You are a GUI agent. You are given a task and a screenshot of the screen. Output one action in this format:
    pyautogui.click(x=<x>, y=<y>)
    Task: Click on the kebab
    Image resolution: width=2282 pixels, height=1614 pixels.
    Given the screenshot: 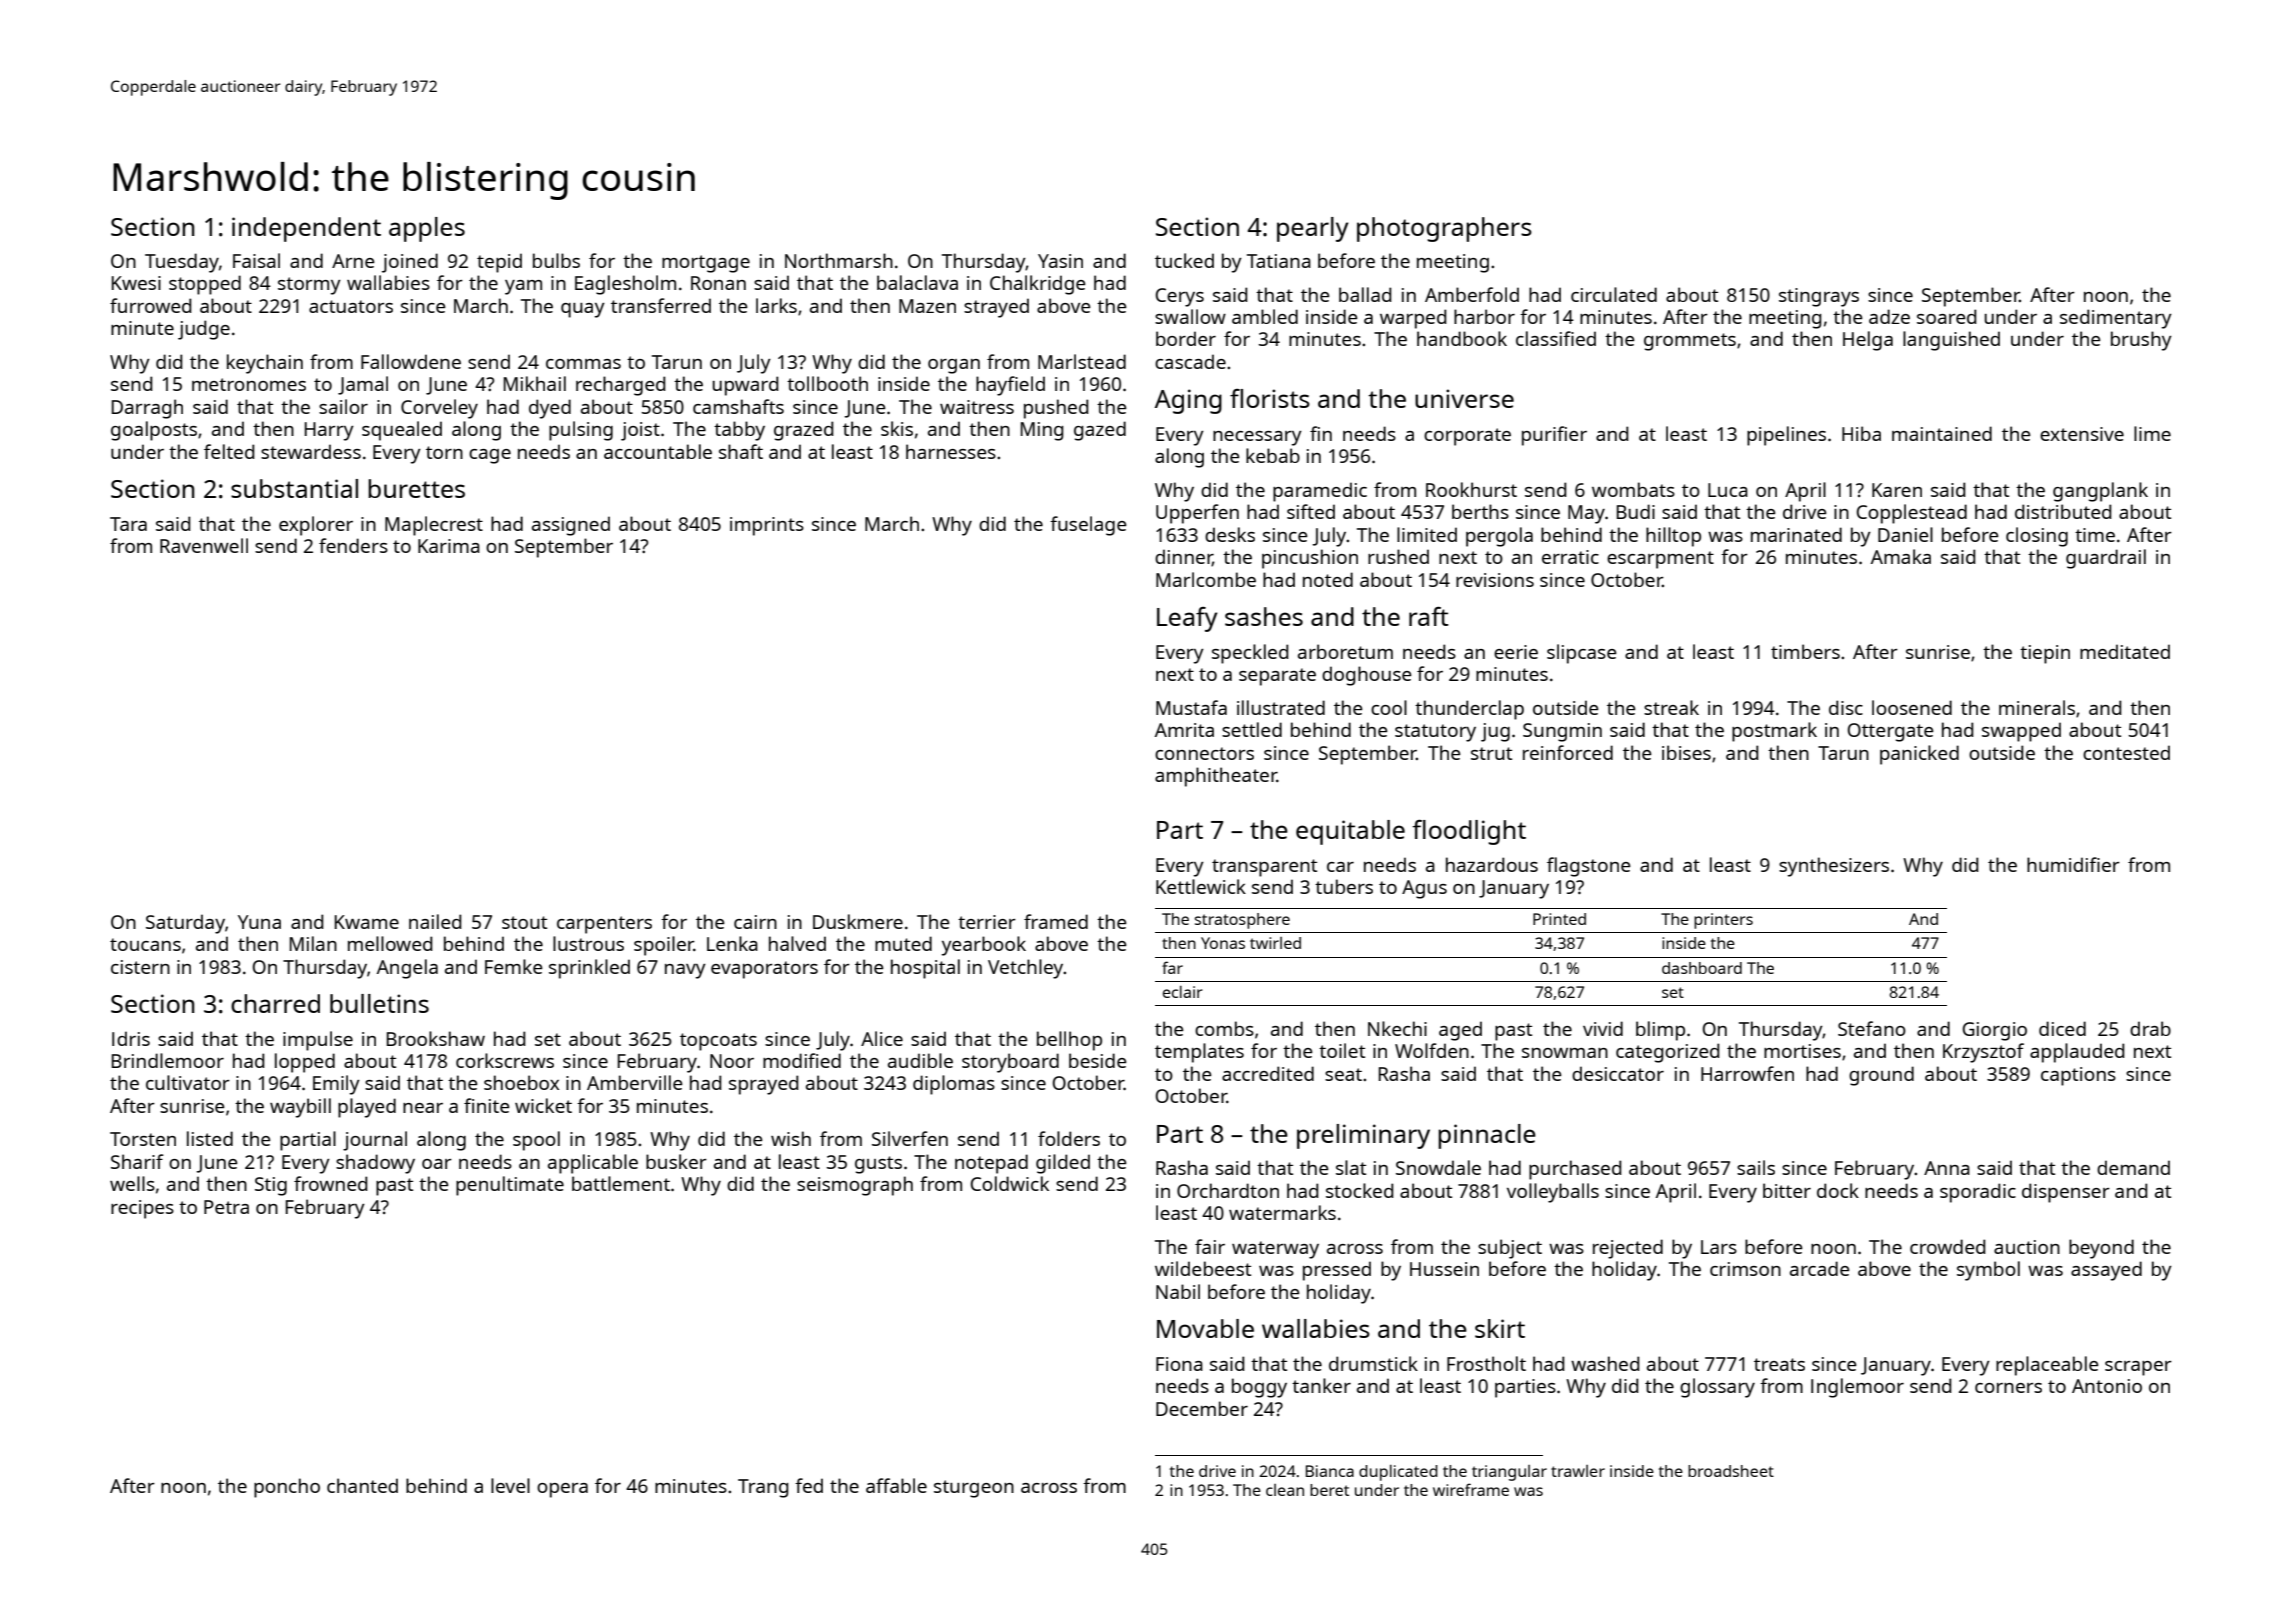 What is the action you would take?
    pyautogui.click(x=1273, y=455)
